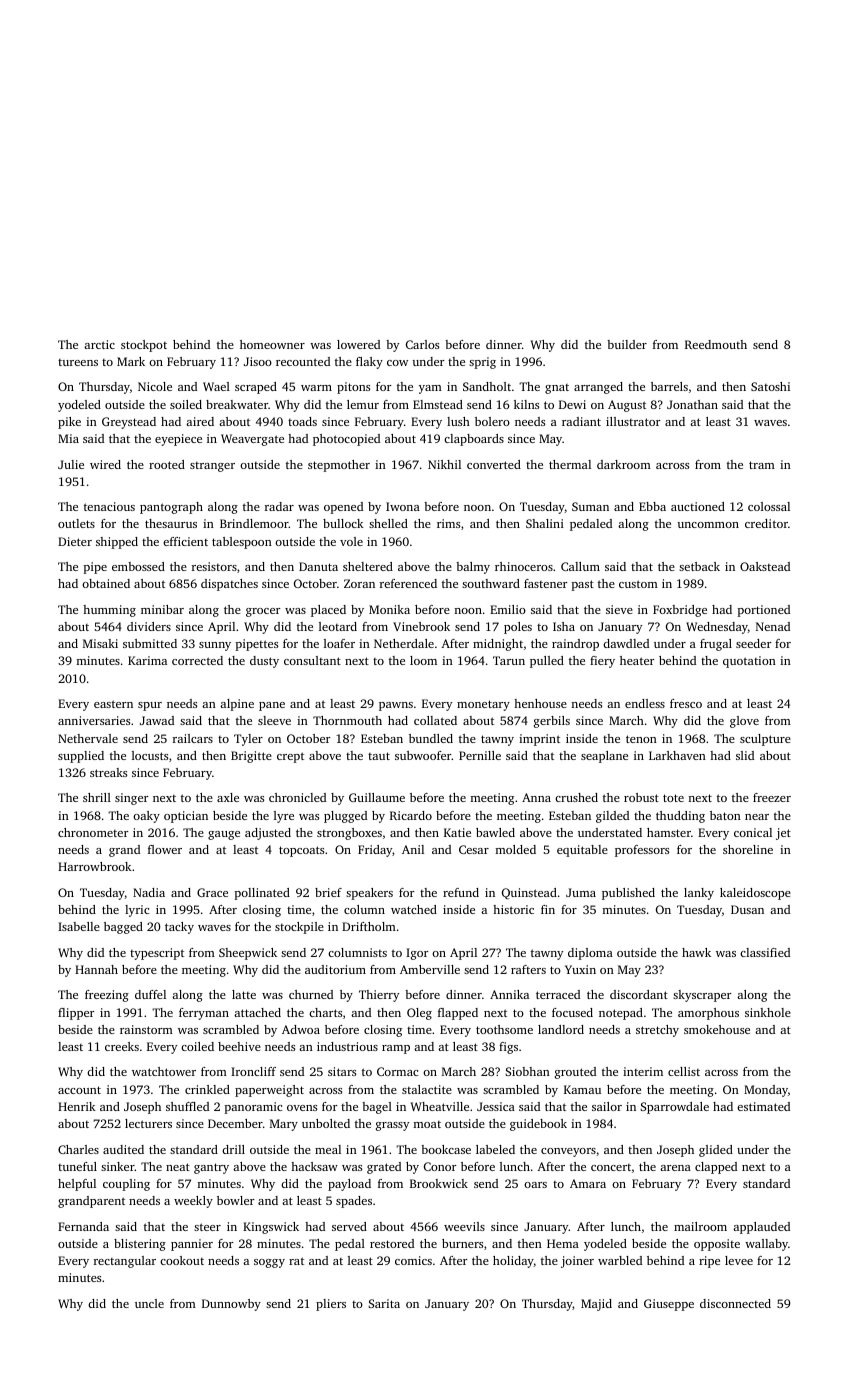 The image size is (849, 1400). What do you see at coordinates (641, 739) in the image?
I see `tenon` at bounding box center [641, 739].
